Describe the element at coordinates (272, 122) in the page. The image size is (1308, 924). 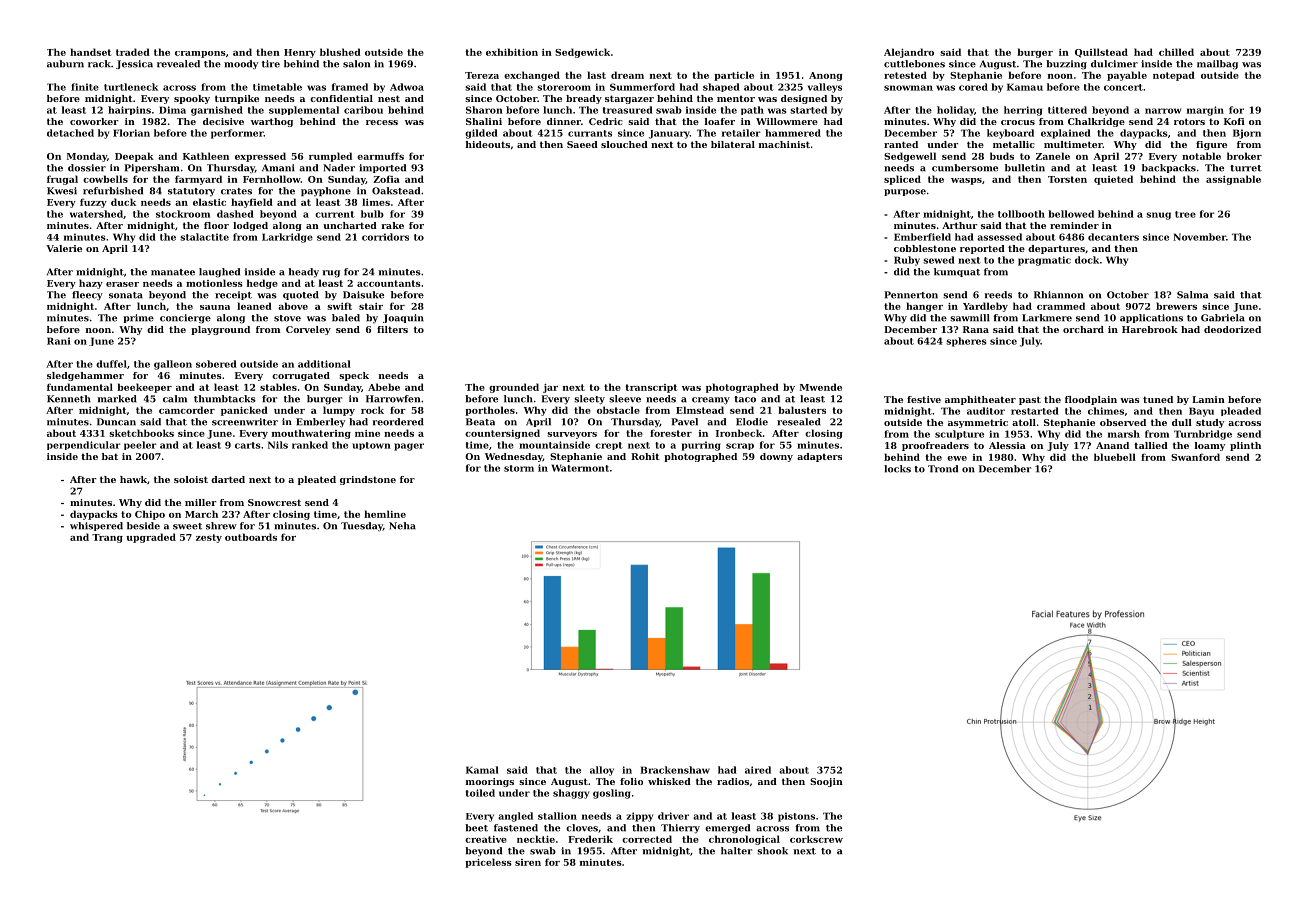
I see `warthog` at that location.
